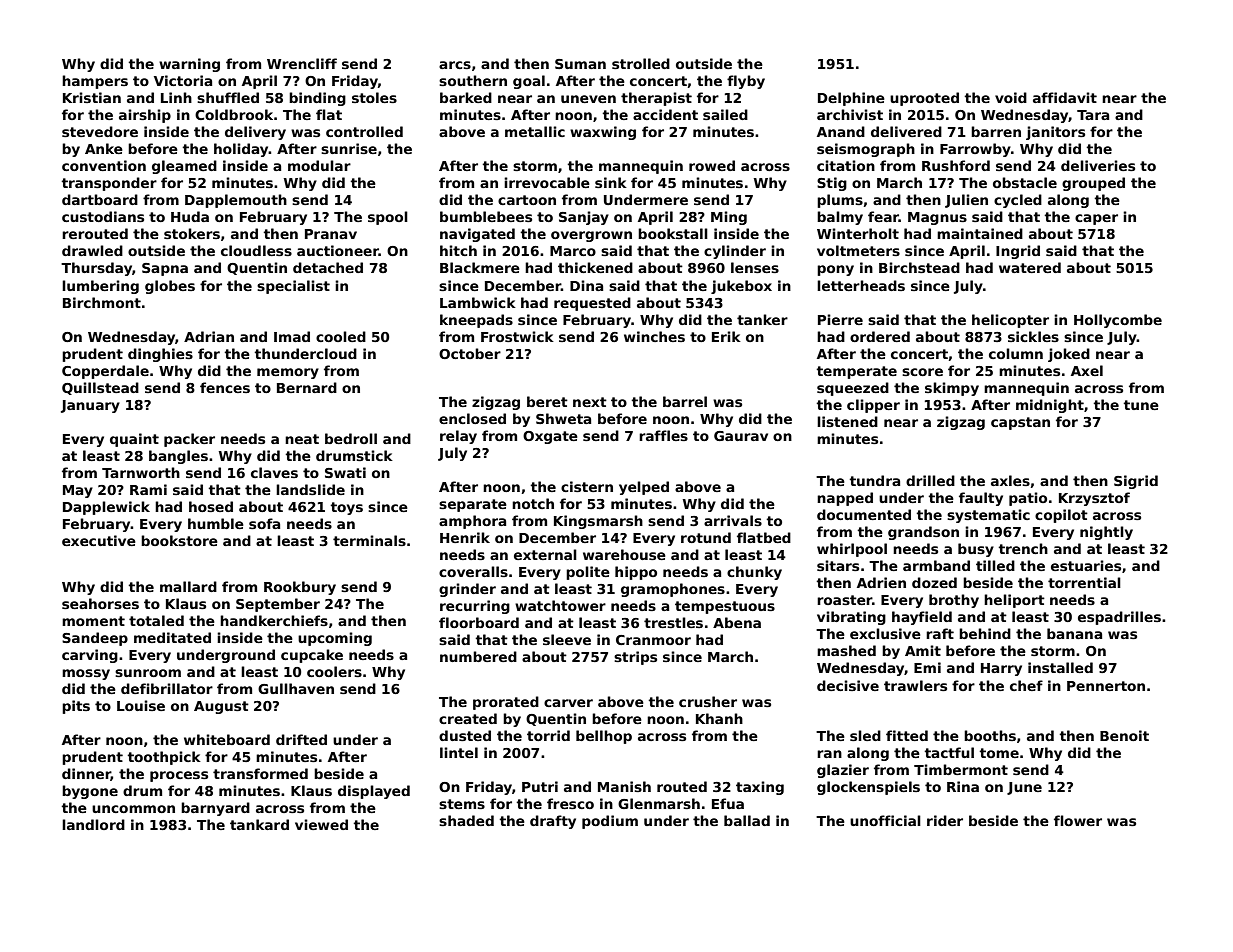  What do you see at coordinates (1094, 499) in the screenshot?
I see `Krzysztof` at bounding box center [1094, 499].
